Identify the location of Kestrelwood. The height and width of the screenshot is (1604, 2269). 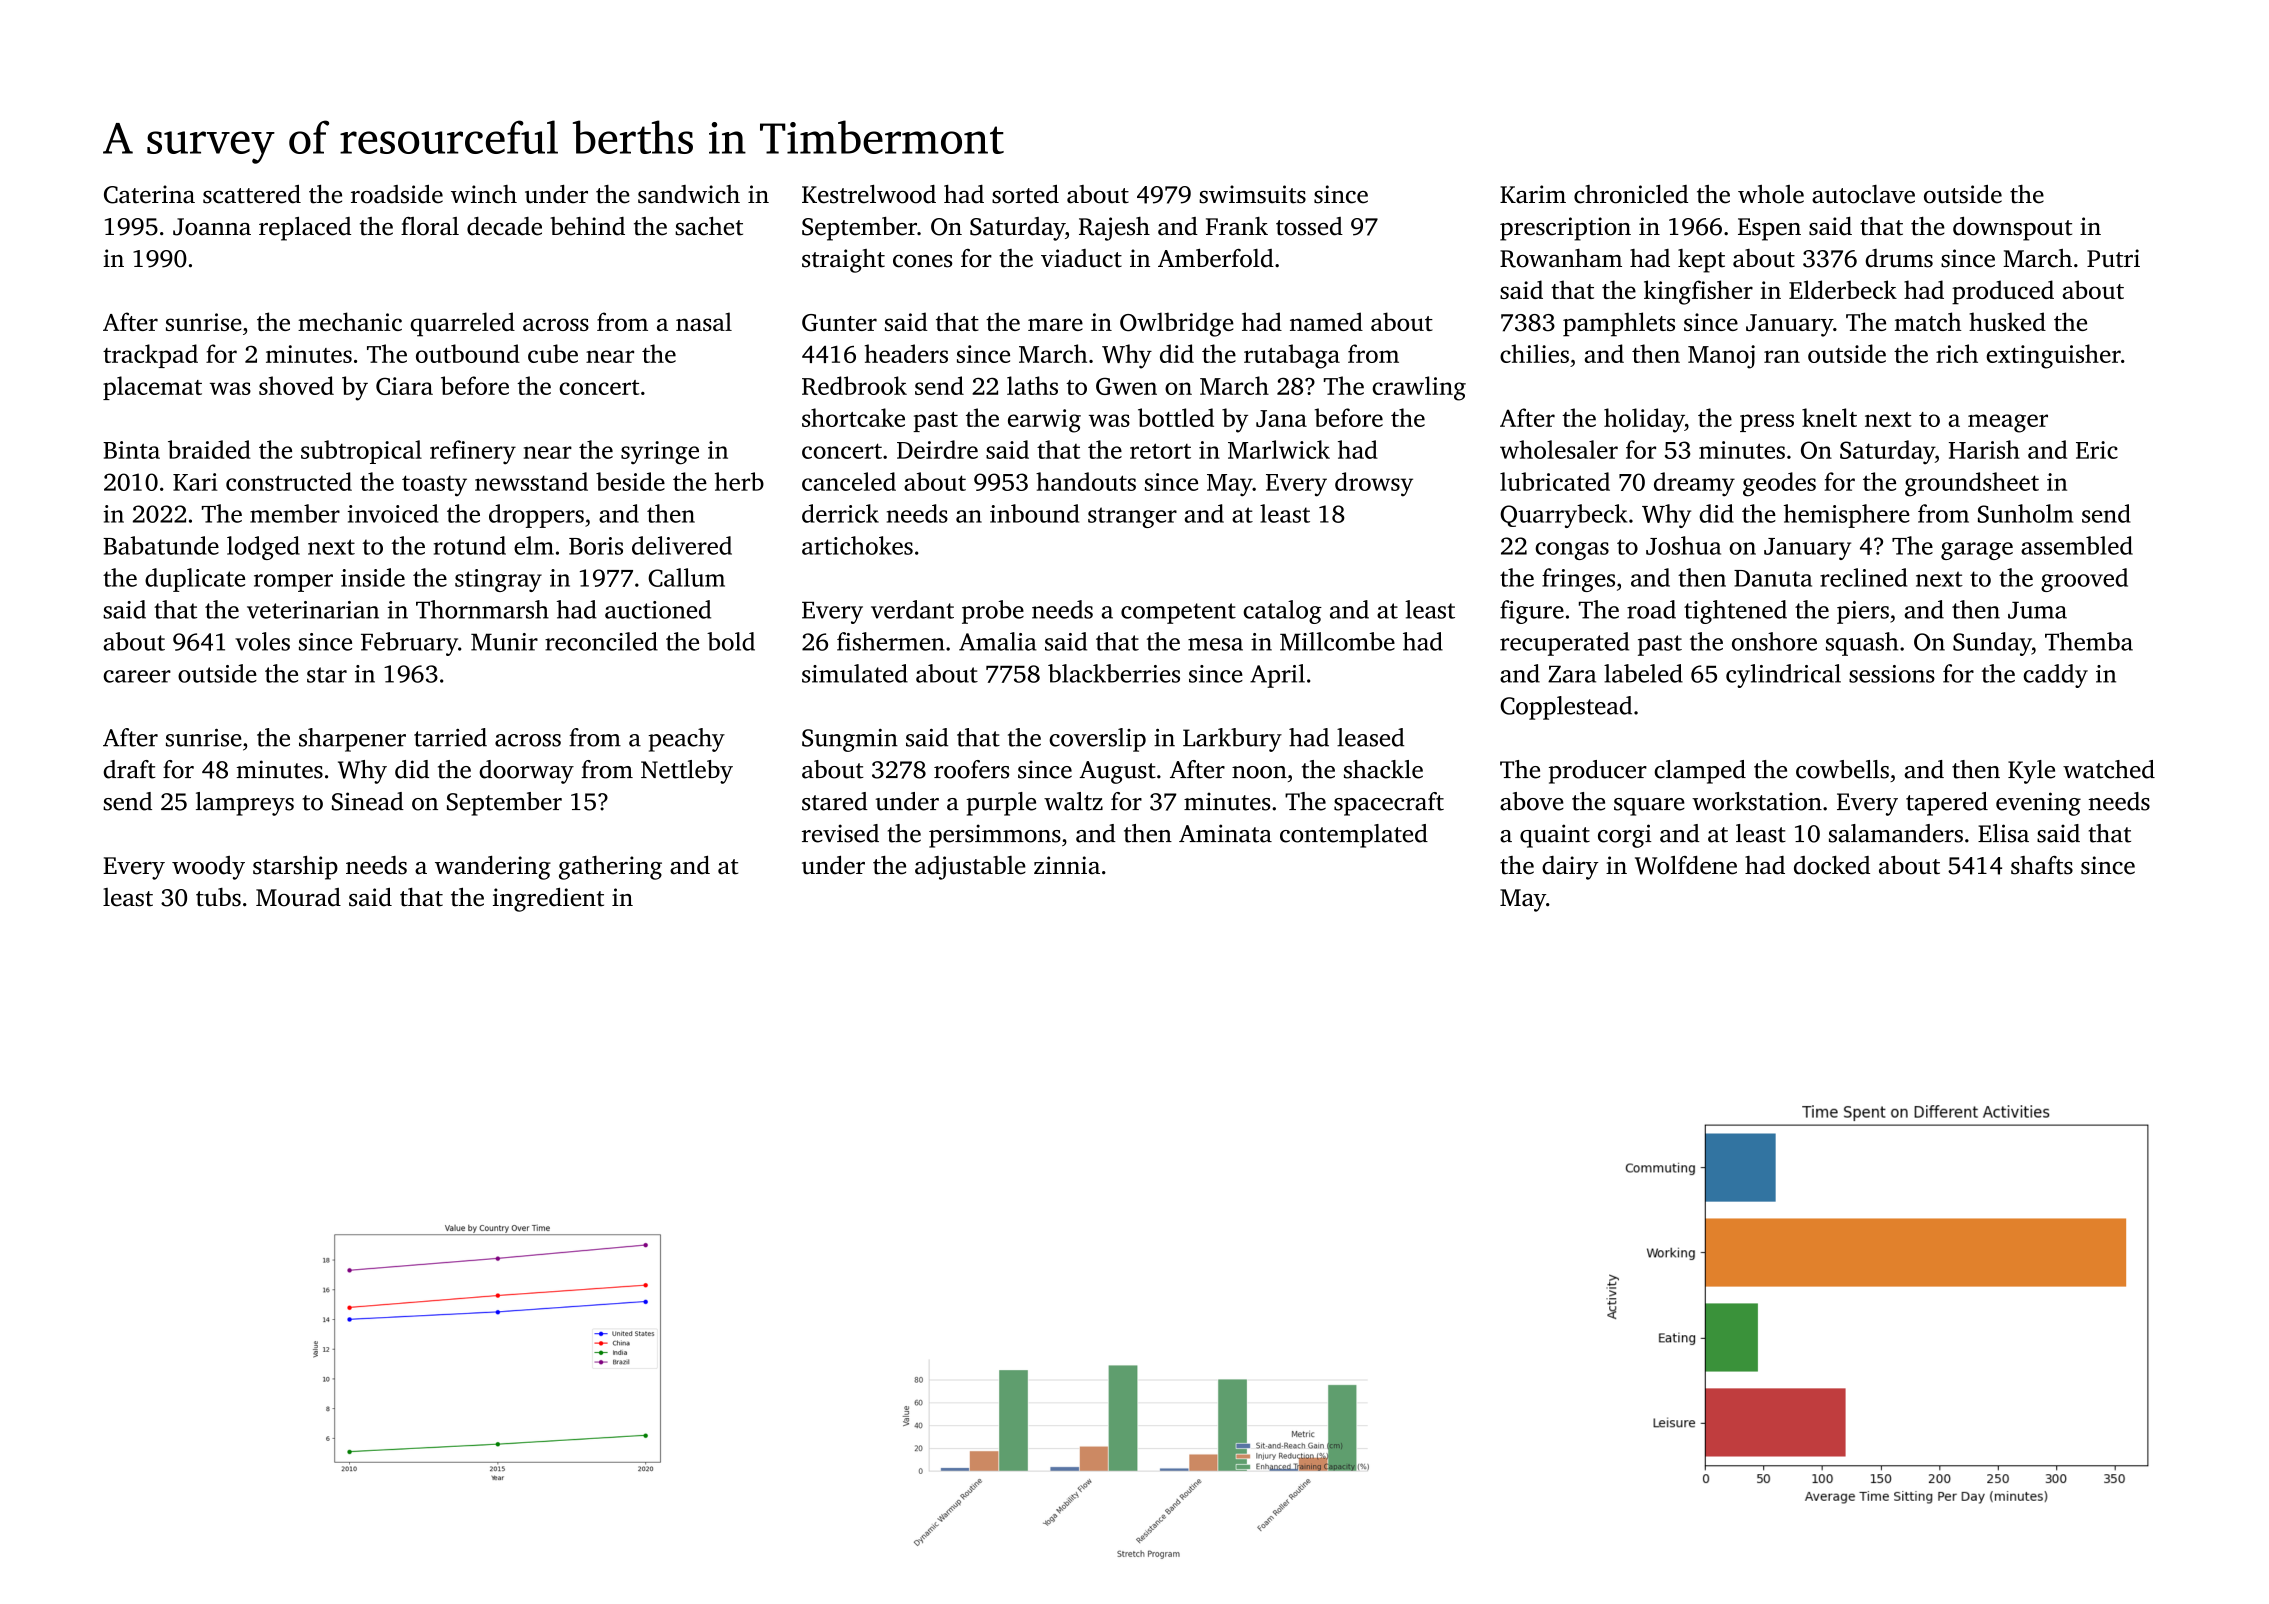
(869, 194).
